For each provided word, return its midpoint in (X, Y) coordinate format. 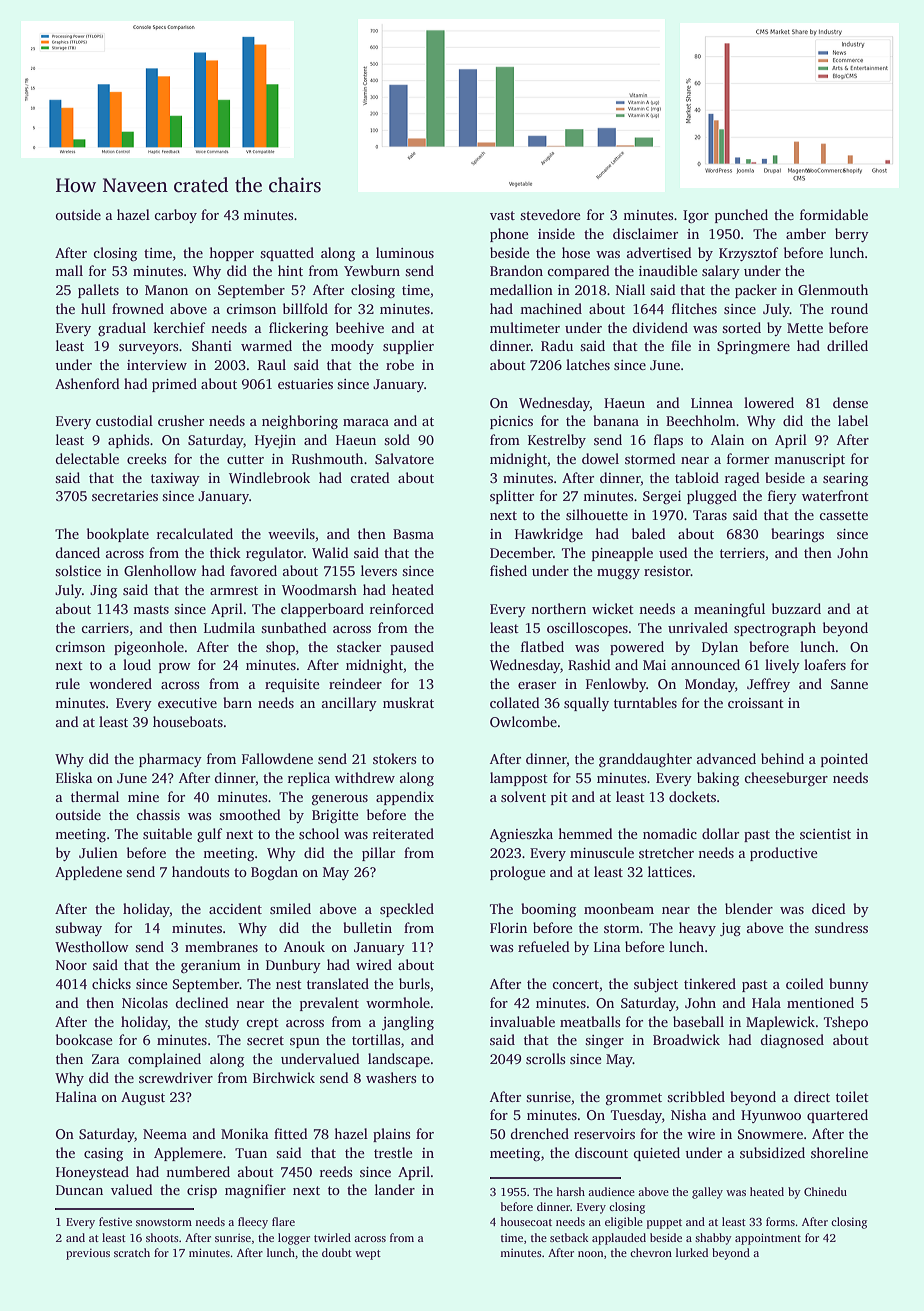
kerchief (179, 327)
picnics (511, 422)
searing (845, 479)
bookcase (84, 1039)
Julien (98, 852)
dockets (692, 796)
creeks (146, 458)
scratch (132, 1252)
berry (852, 235)
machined (551, 308)
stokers (394, 758)
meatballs (590, 1021)
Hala (766, 1002)
